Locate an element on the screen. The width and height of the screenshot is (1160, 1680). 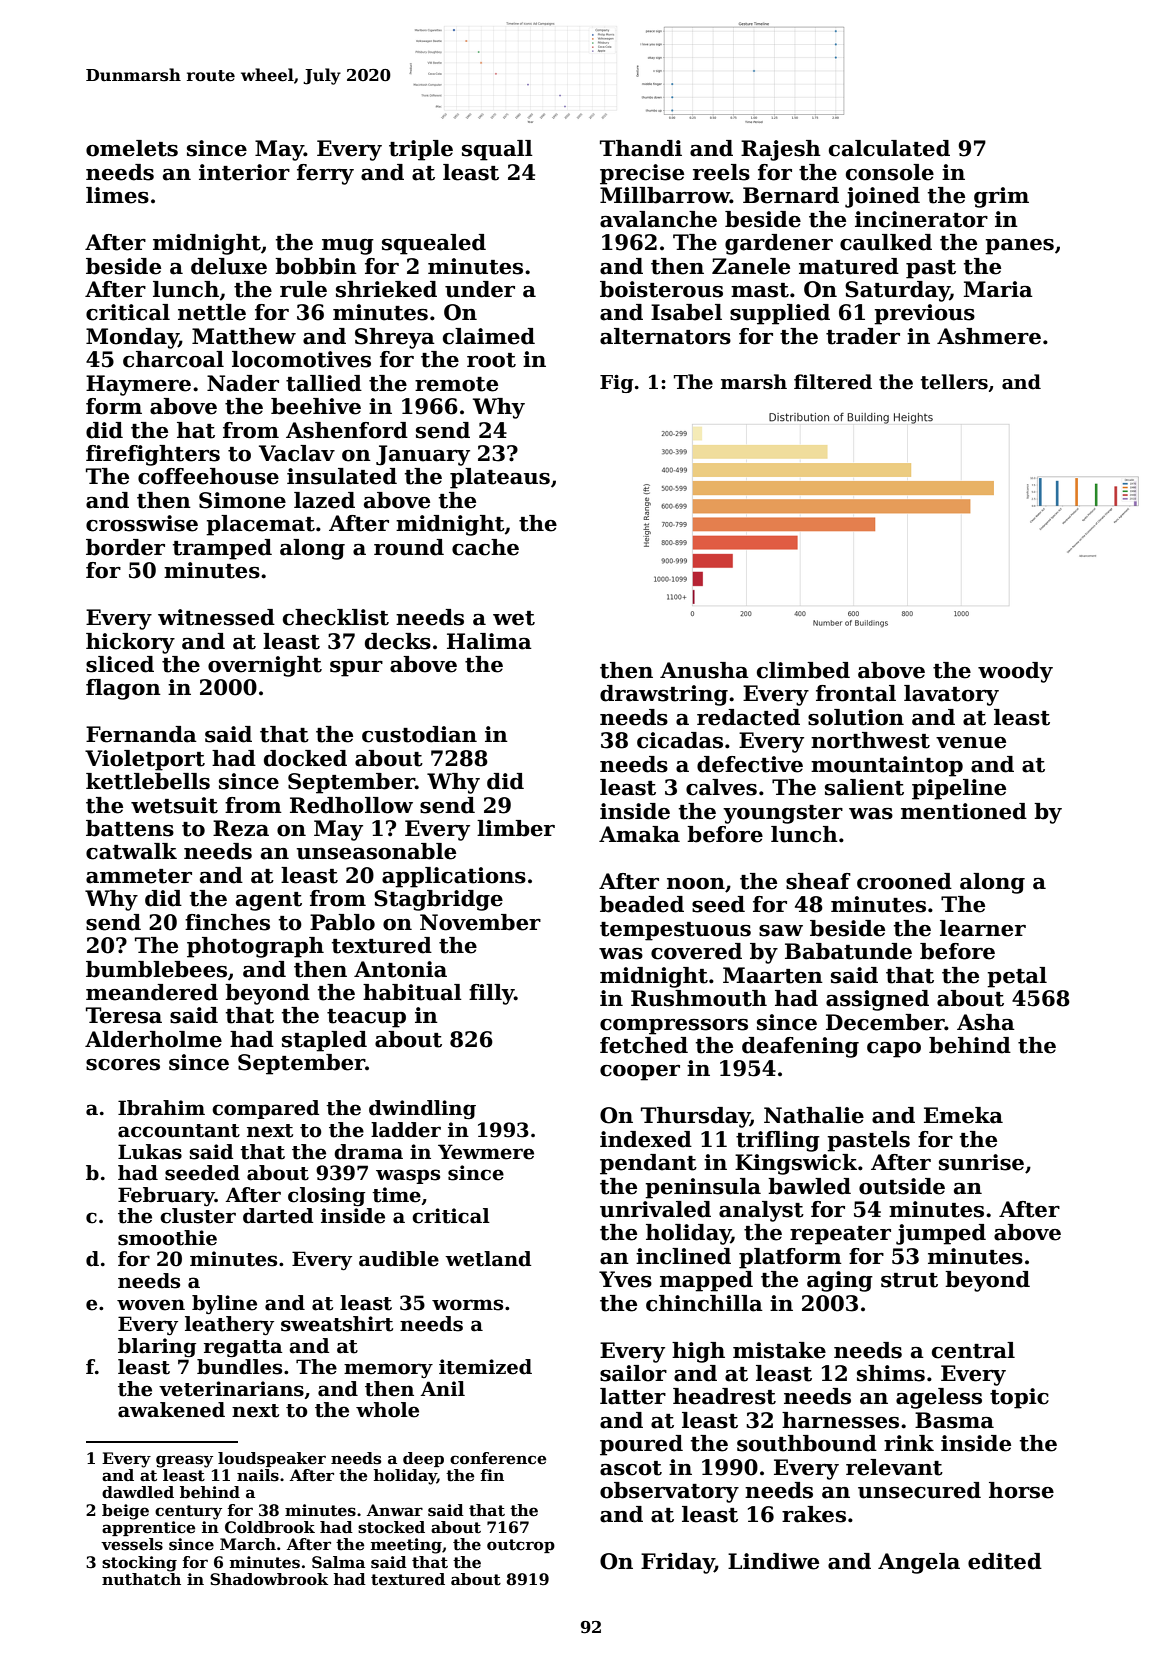
deluxe is located at coordinates (229, 266).
